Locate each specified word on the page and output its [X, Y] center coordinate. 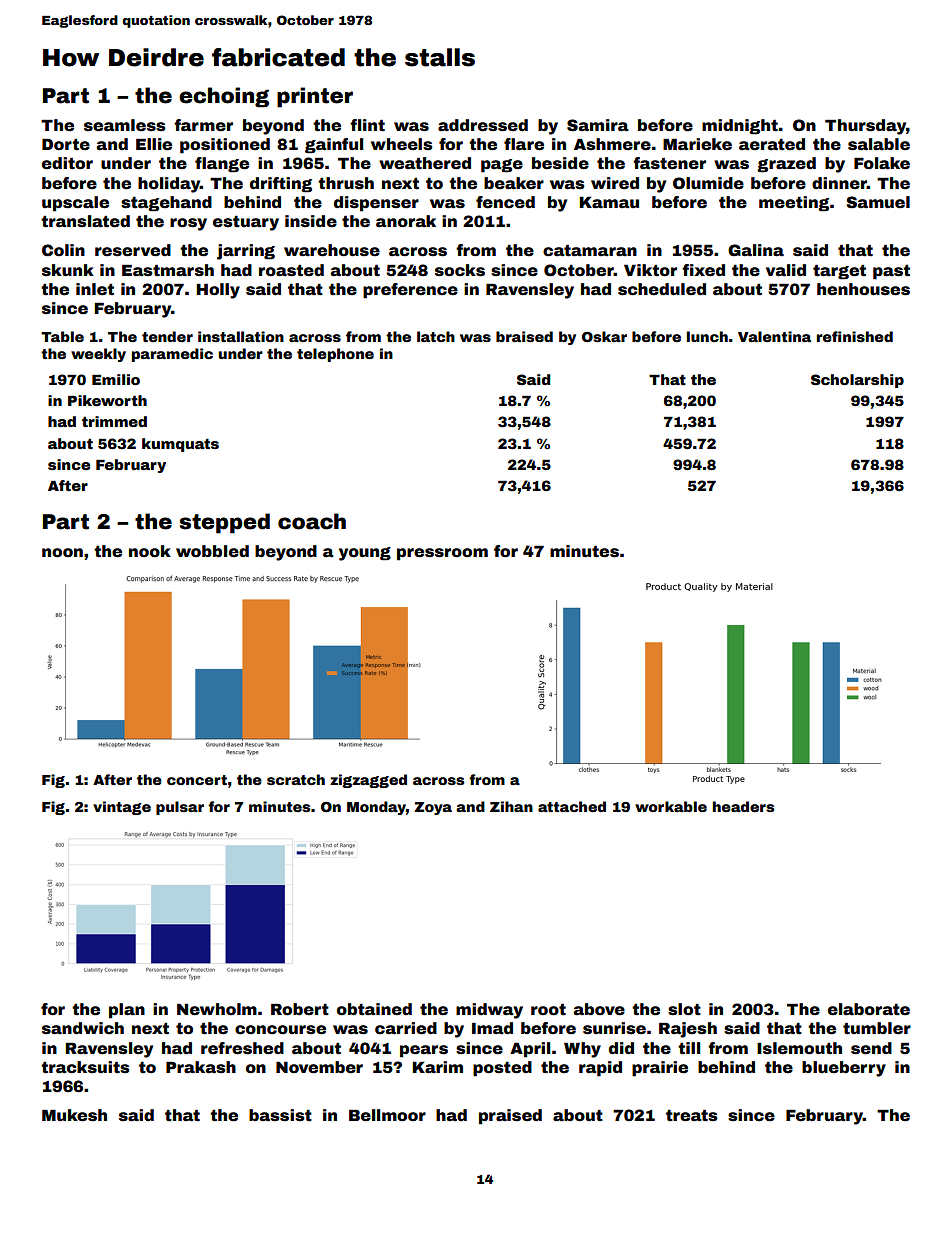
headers [744, 806]
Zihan [511, 806]
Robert [300, 1009]
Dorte [66, 144]
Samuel [878, 202]
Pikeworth [107, 400]
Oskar [604, 336]
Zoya [433, 808]
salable [879, 144]
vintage [122, 808]
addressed [483, 125]
